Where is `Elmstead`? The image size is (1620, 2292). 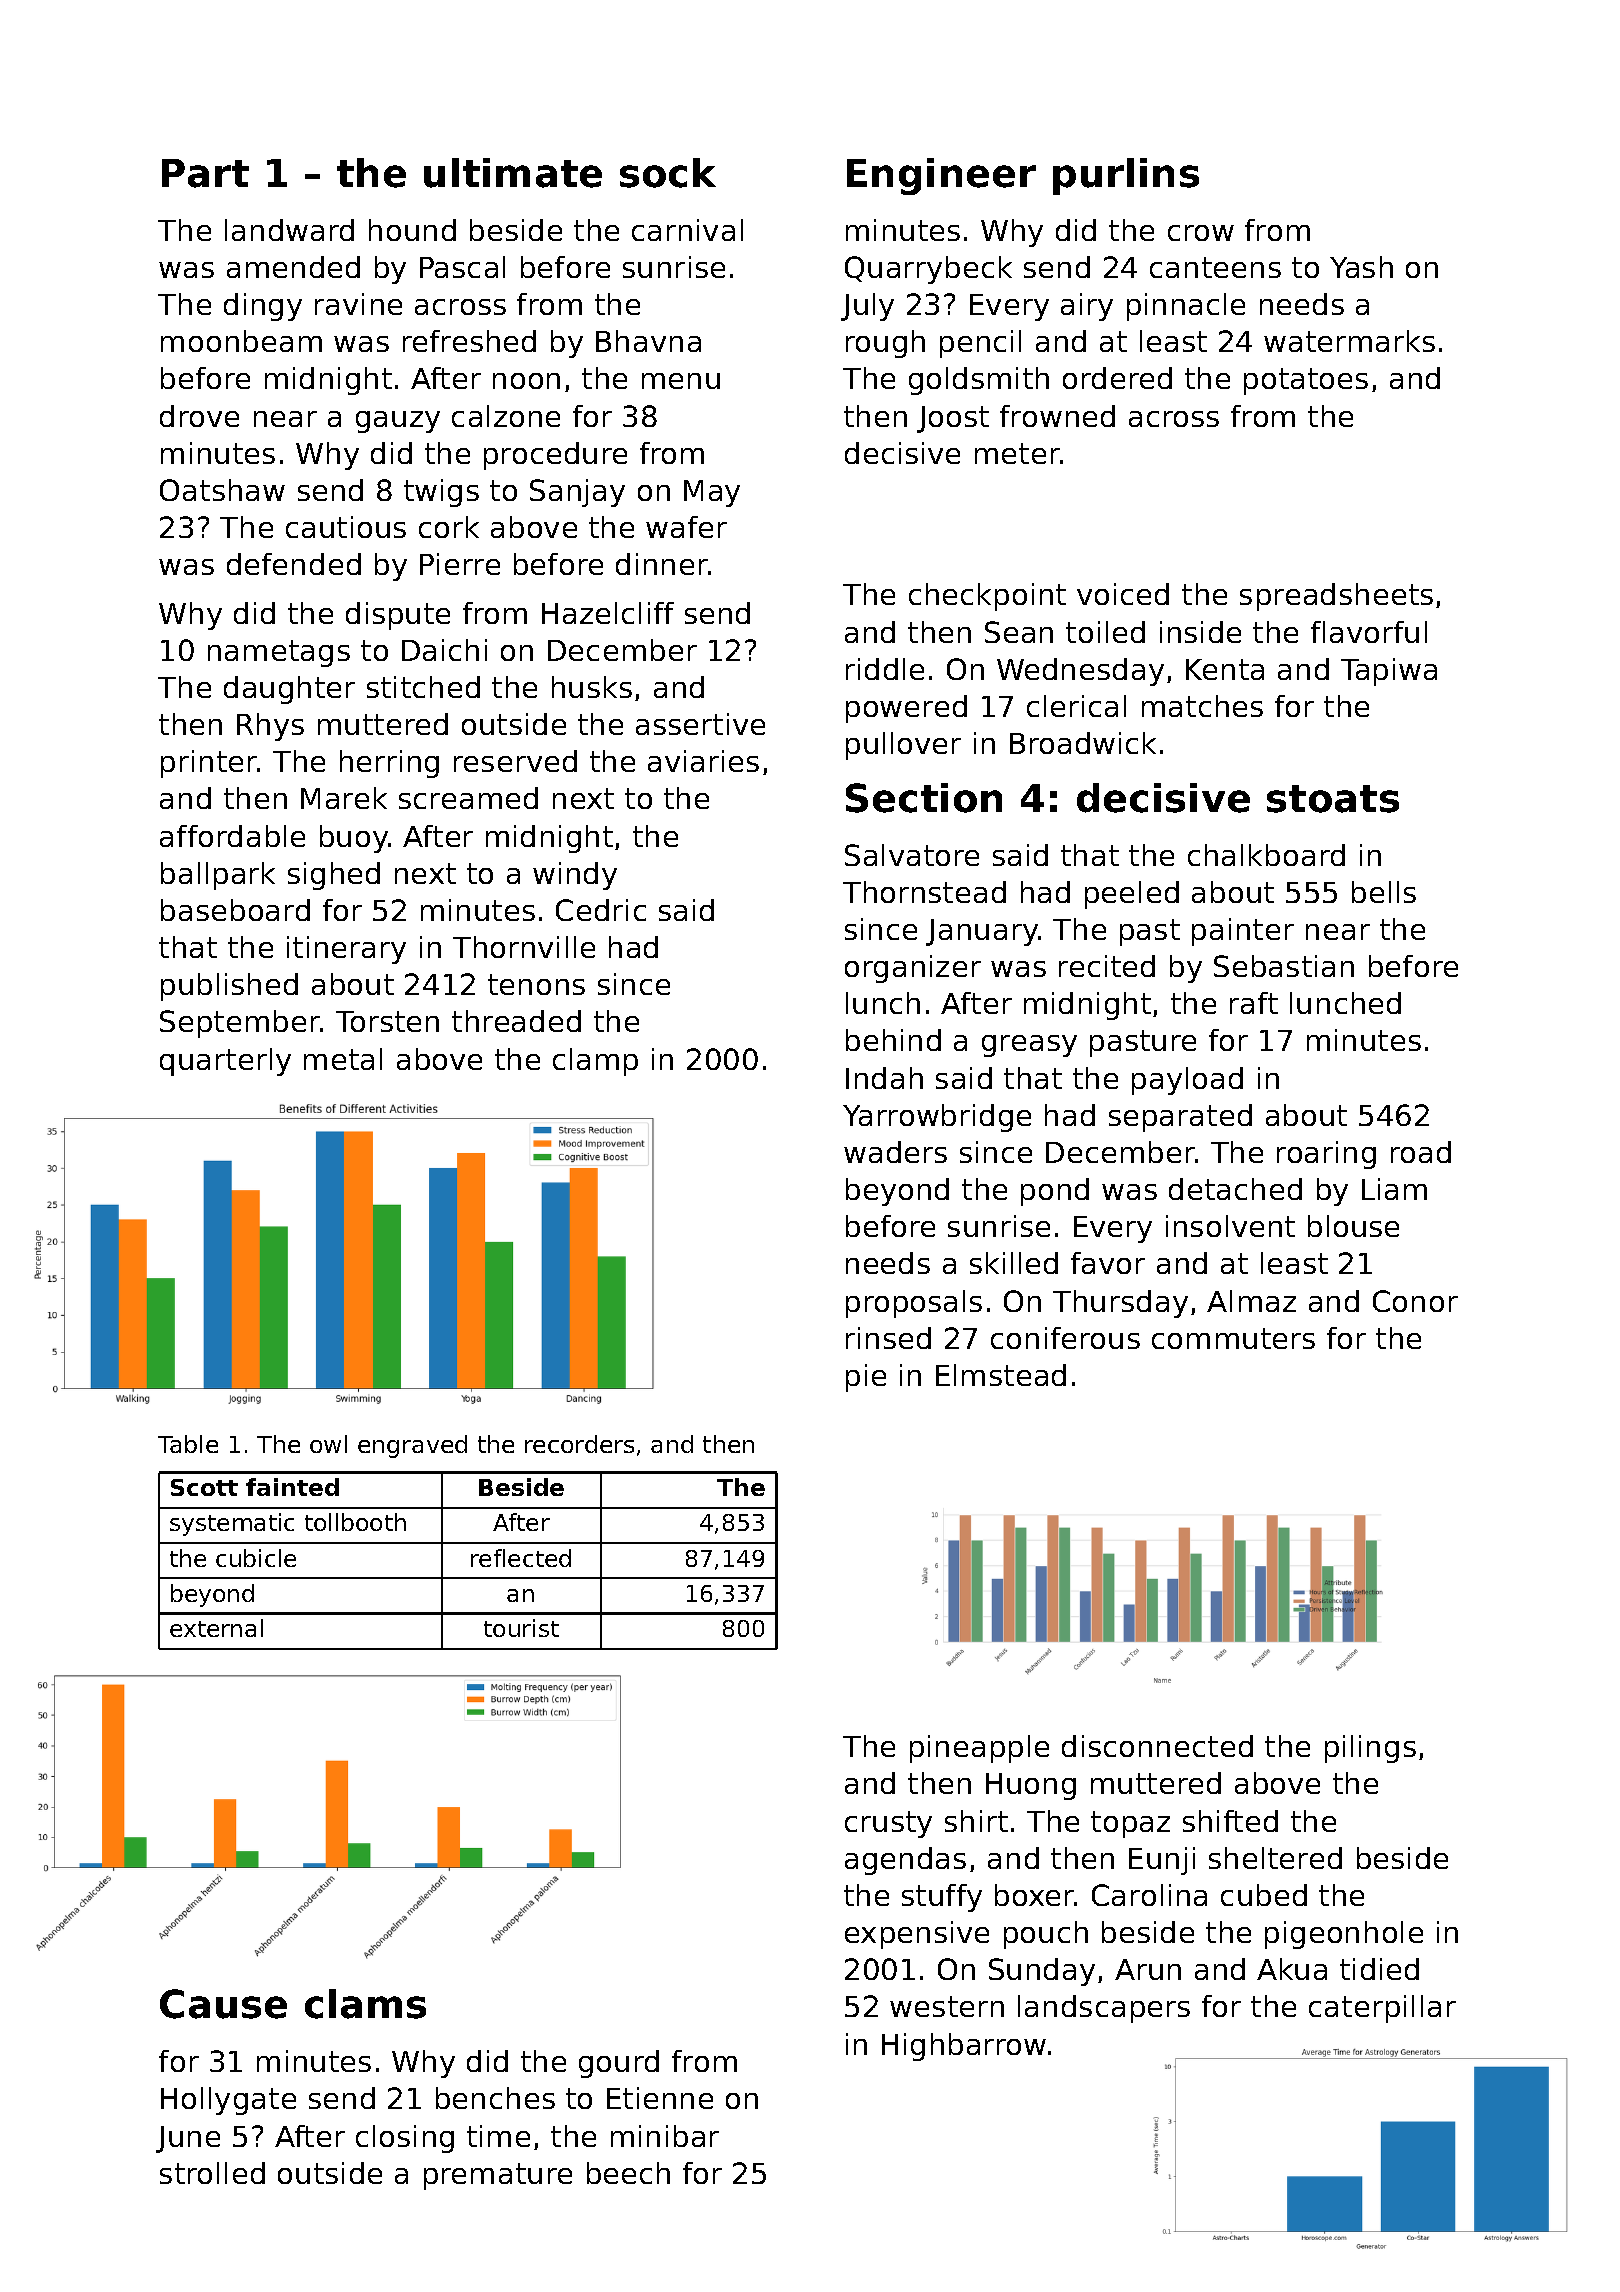 Elmstead is located at coordinates (1001, 1375).
